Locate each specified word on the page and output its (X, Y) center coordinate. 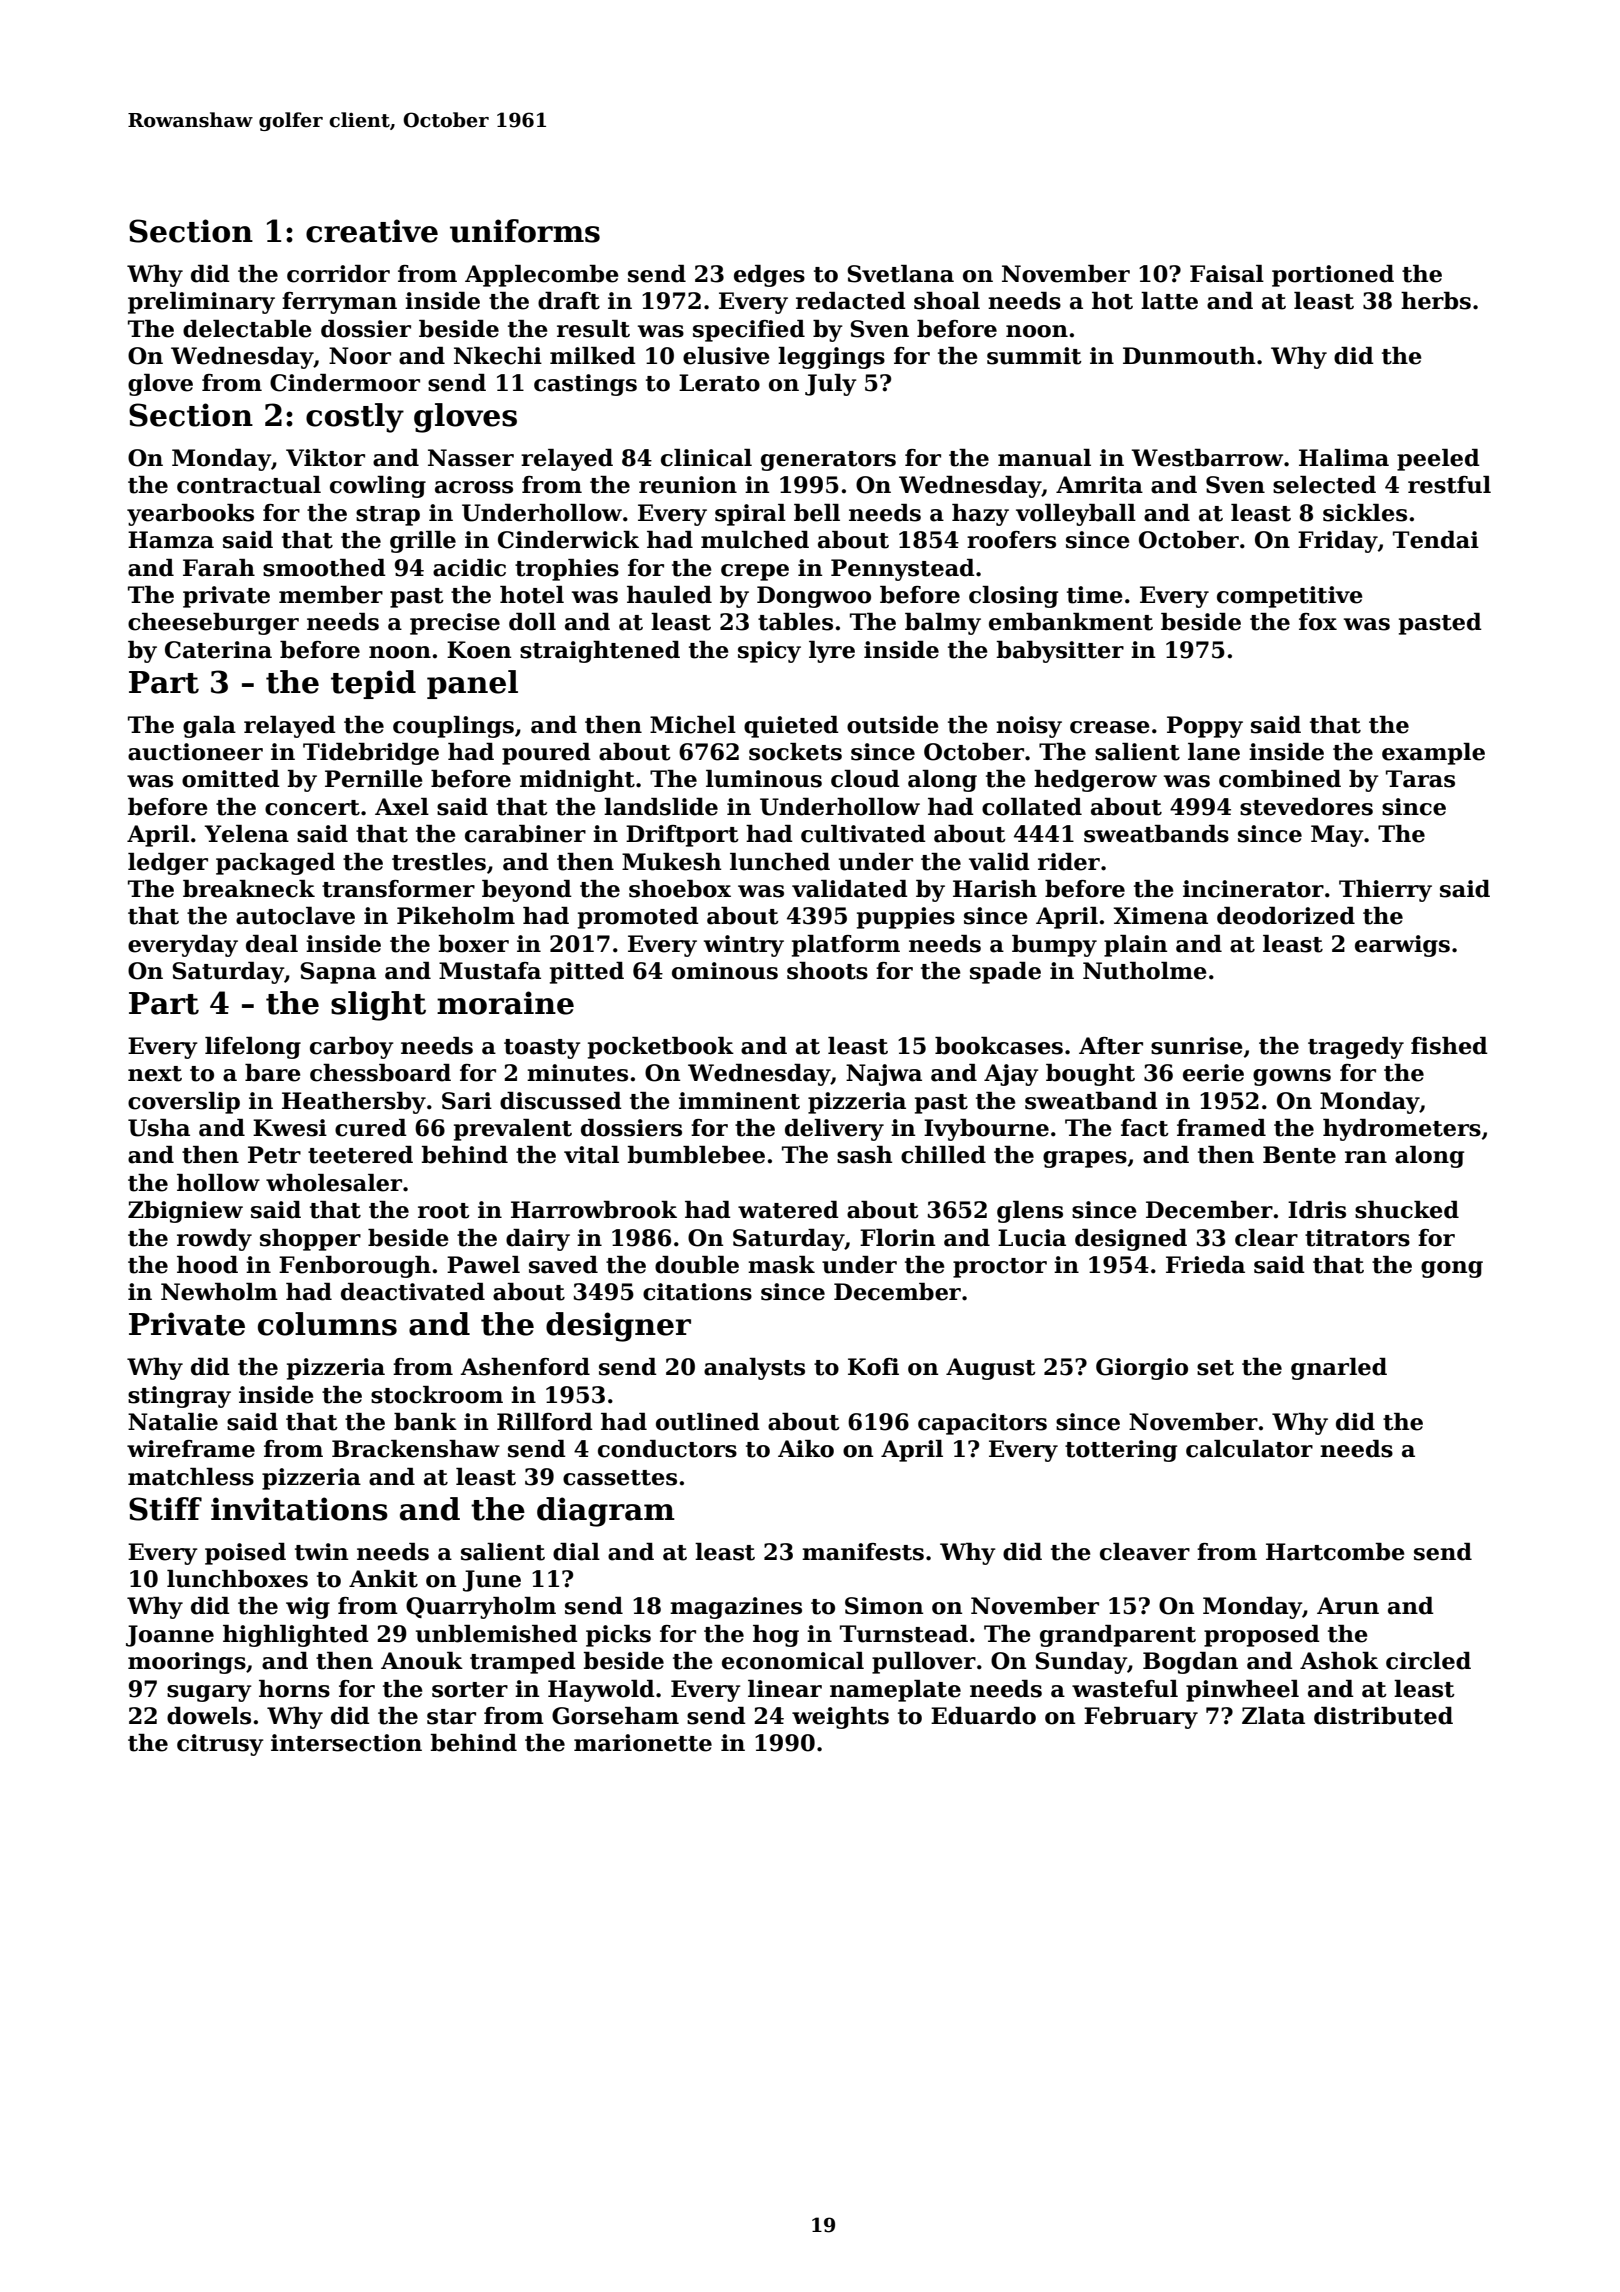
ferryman (339, 303)
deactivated (413, 1292)
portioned (1333, 276)
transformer (398, 889)
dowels (209, 1716)
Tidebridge (371, 754)
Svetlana (900, 274)
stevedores (1306, 807)
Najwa (884, 1075)
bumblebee (696, 1155)
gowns (1292, 1077)
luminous (764, 779)
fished (1449, 1046)
